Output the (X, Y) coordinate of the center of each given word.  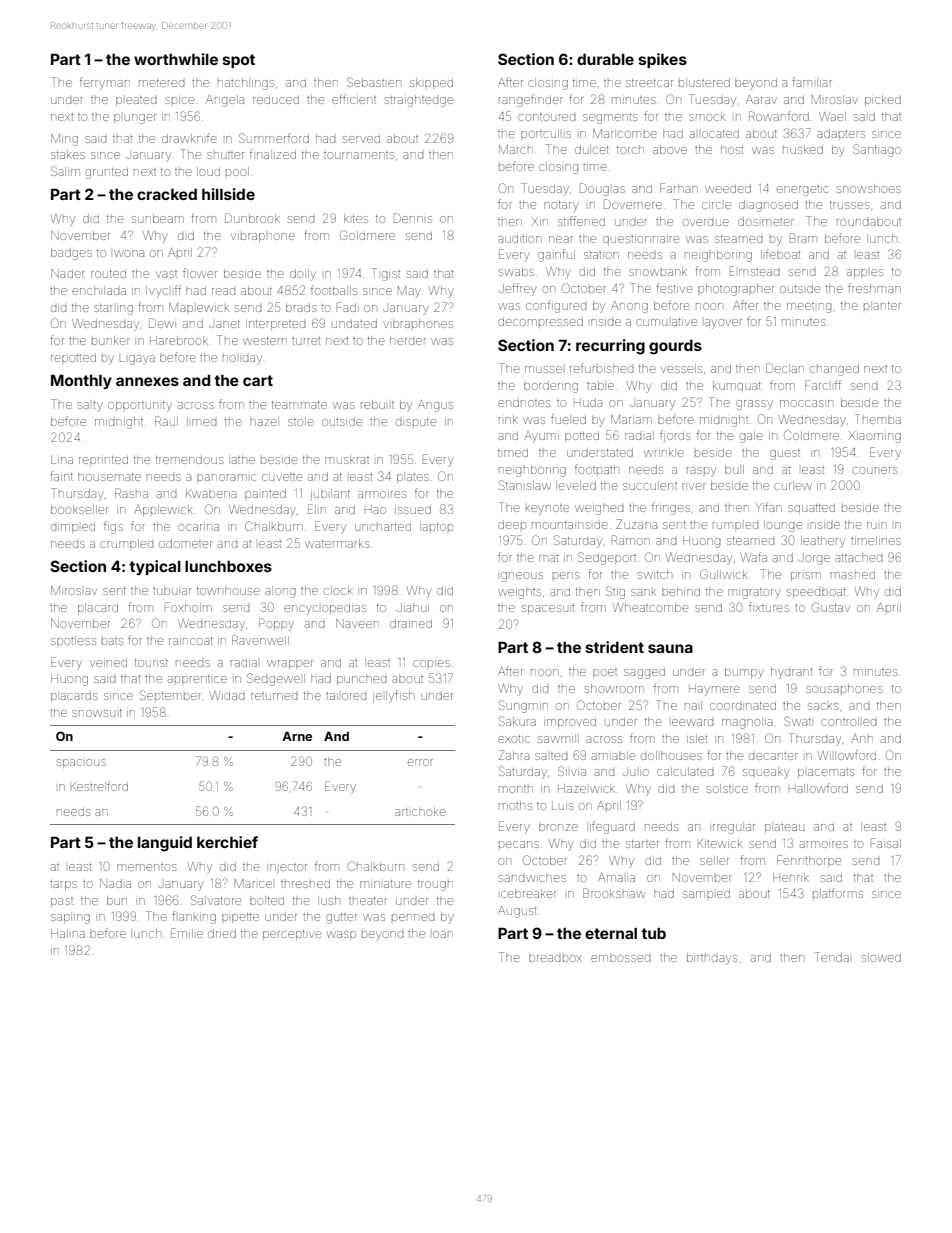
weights (519, 593)
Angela (225, 101)
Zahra (513, 755)
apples (865, 273)
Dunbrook (252, 218)
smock (707, 116)
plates (413, 477)
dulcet (592, 149)
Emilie (187, 933)
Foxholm (188, 607)
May (409, 292)
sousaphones (844, 688)
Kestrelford (99, 786)
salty (90, 407)
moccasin (806, 403)
